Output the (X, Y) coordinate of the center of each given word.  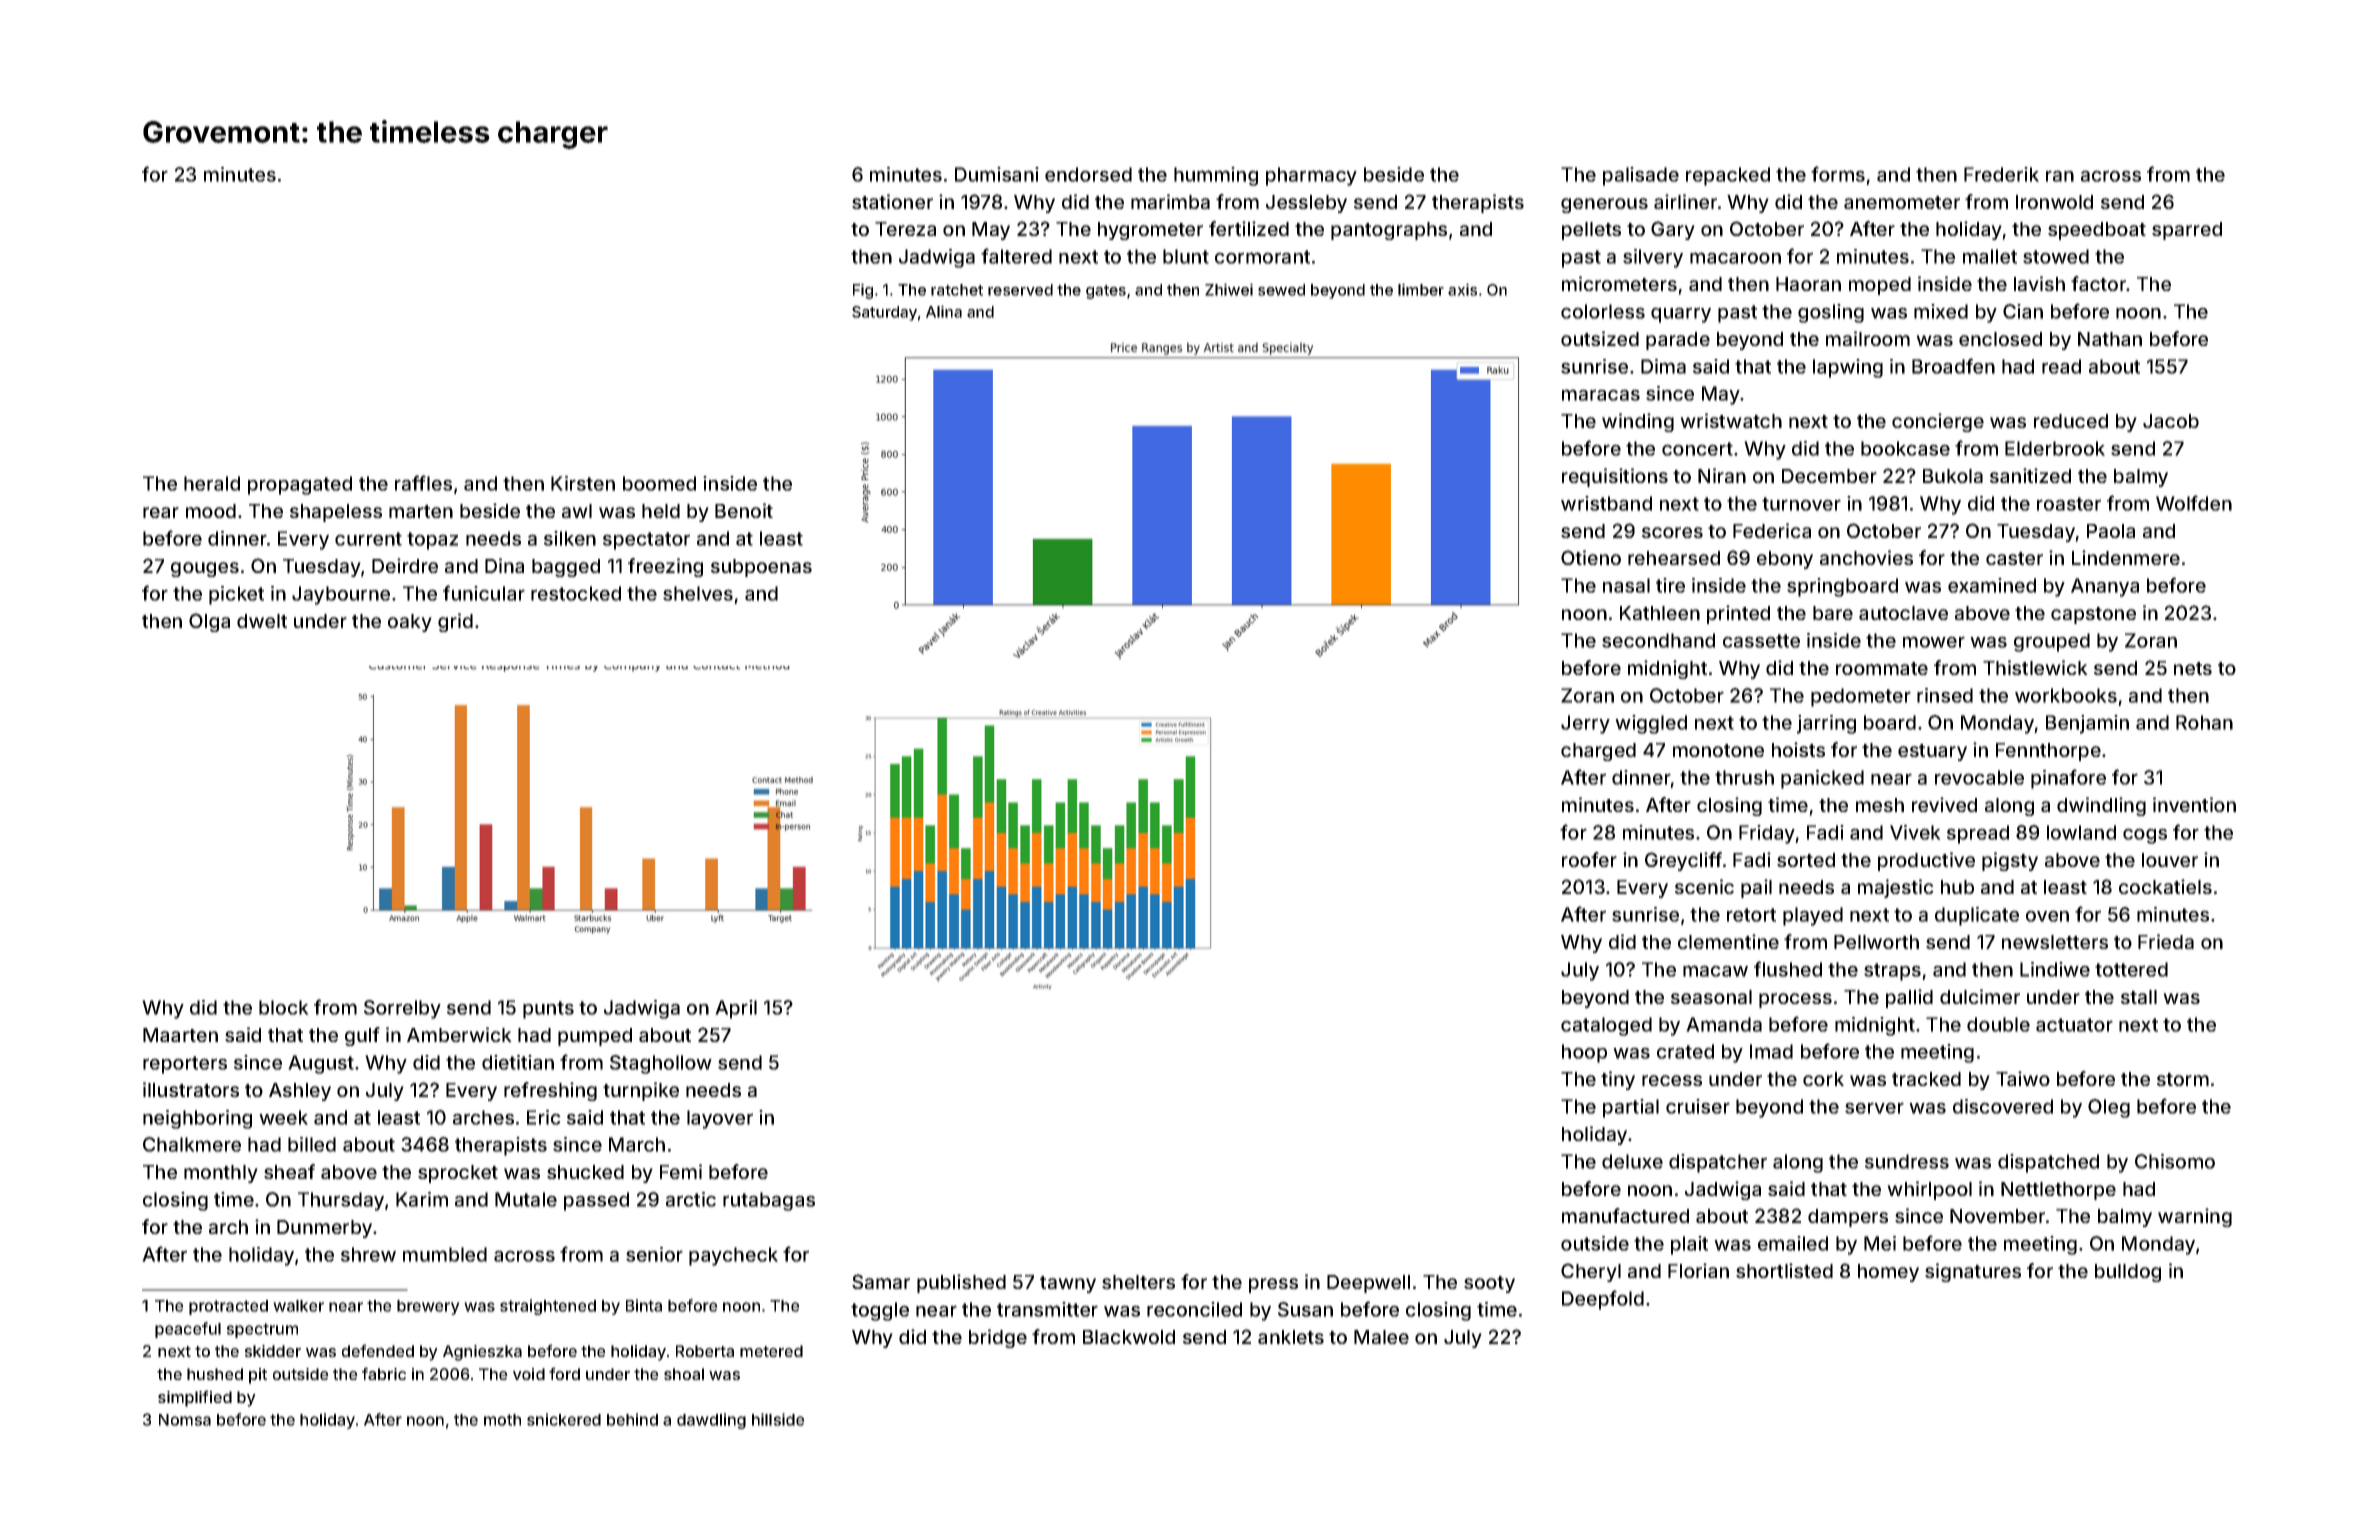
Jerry (1585, 724)
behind (632, 1419)
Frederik (2001, 174)
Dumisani (997, 174)
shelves (698, 593)
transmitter (1047, 1309)
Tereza (905, 229)
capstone (2093, 615)
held (661, 511)
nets (2193, 668)
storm (2183, 1079)
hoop (1584, 1053)
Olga (209, 622)
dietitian (518, 1062)
